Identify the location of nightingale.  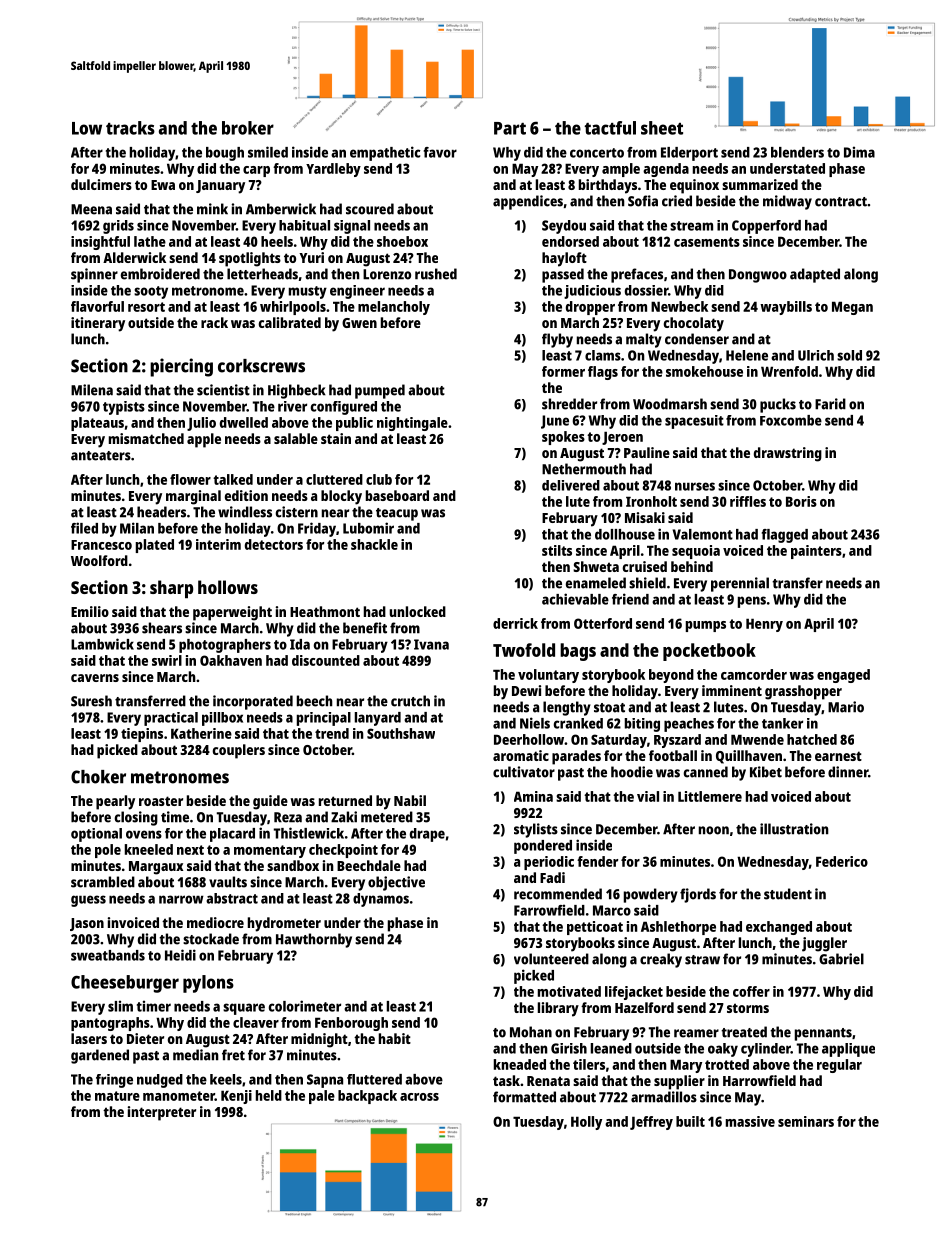
(412, 424).
